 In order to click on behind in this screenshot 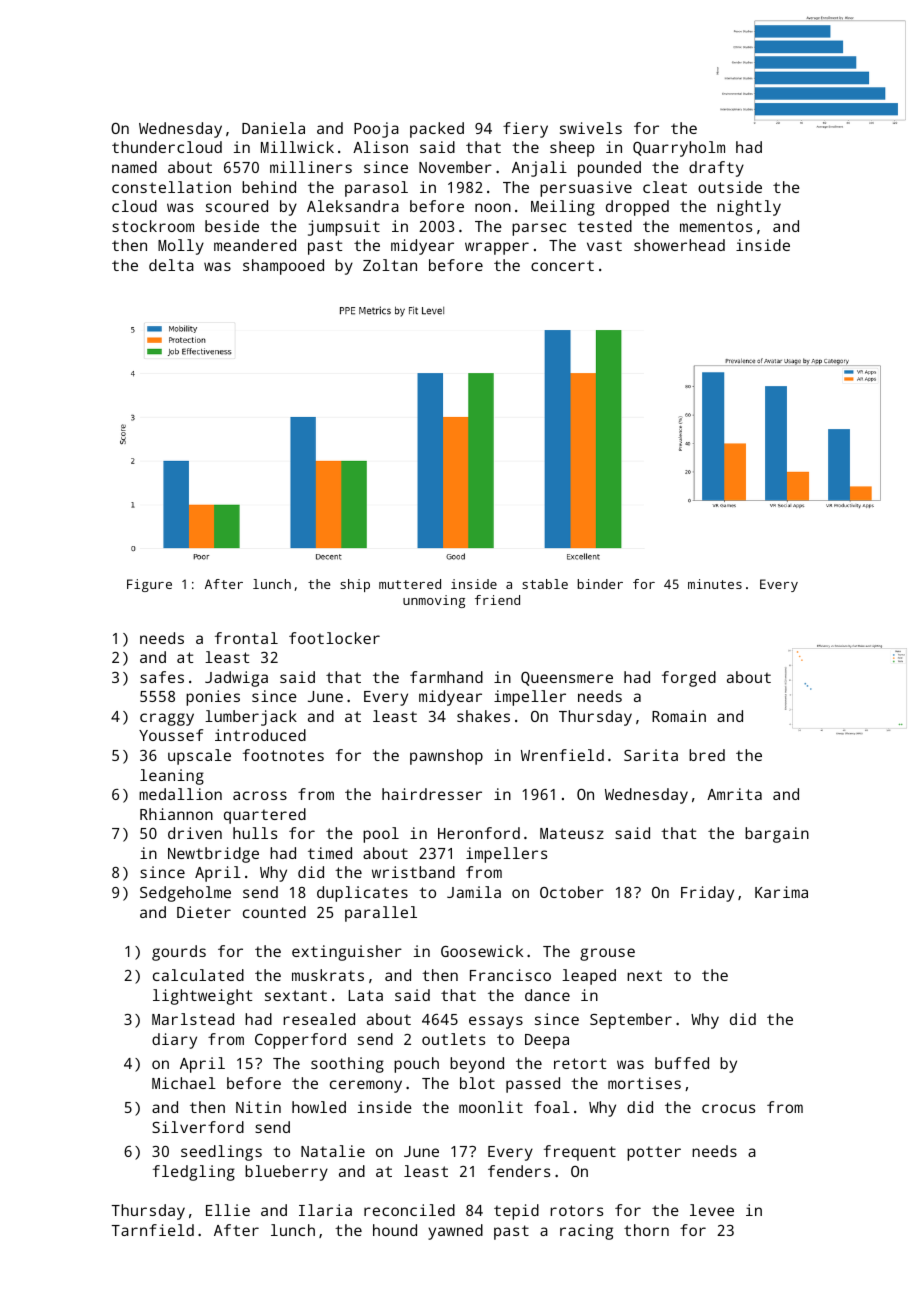, I will do `click(269, 187)`.
